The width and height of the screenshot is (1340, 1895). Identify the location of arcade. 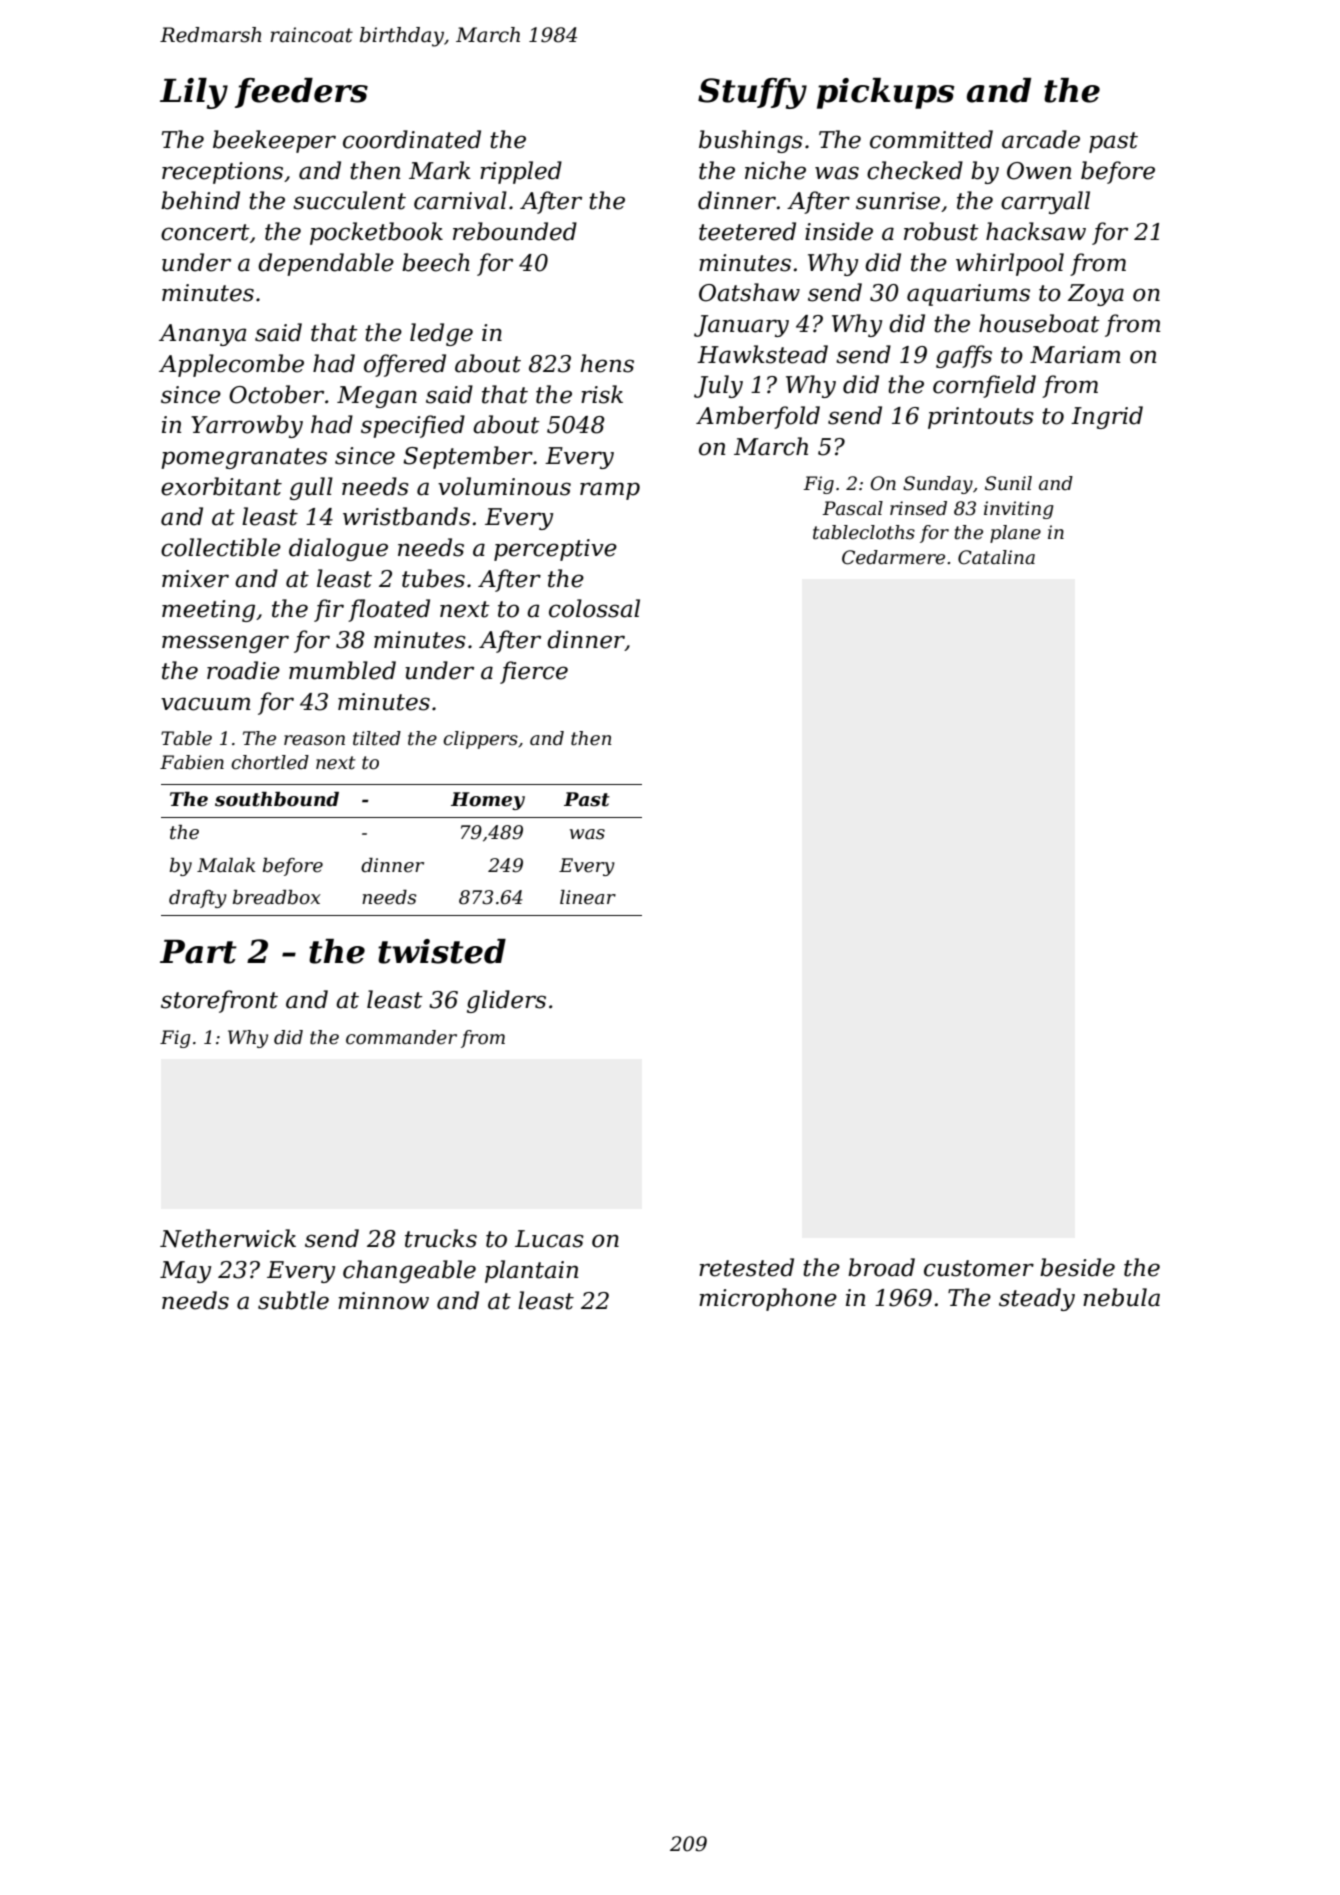
(1041, 139).
